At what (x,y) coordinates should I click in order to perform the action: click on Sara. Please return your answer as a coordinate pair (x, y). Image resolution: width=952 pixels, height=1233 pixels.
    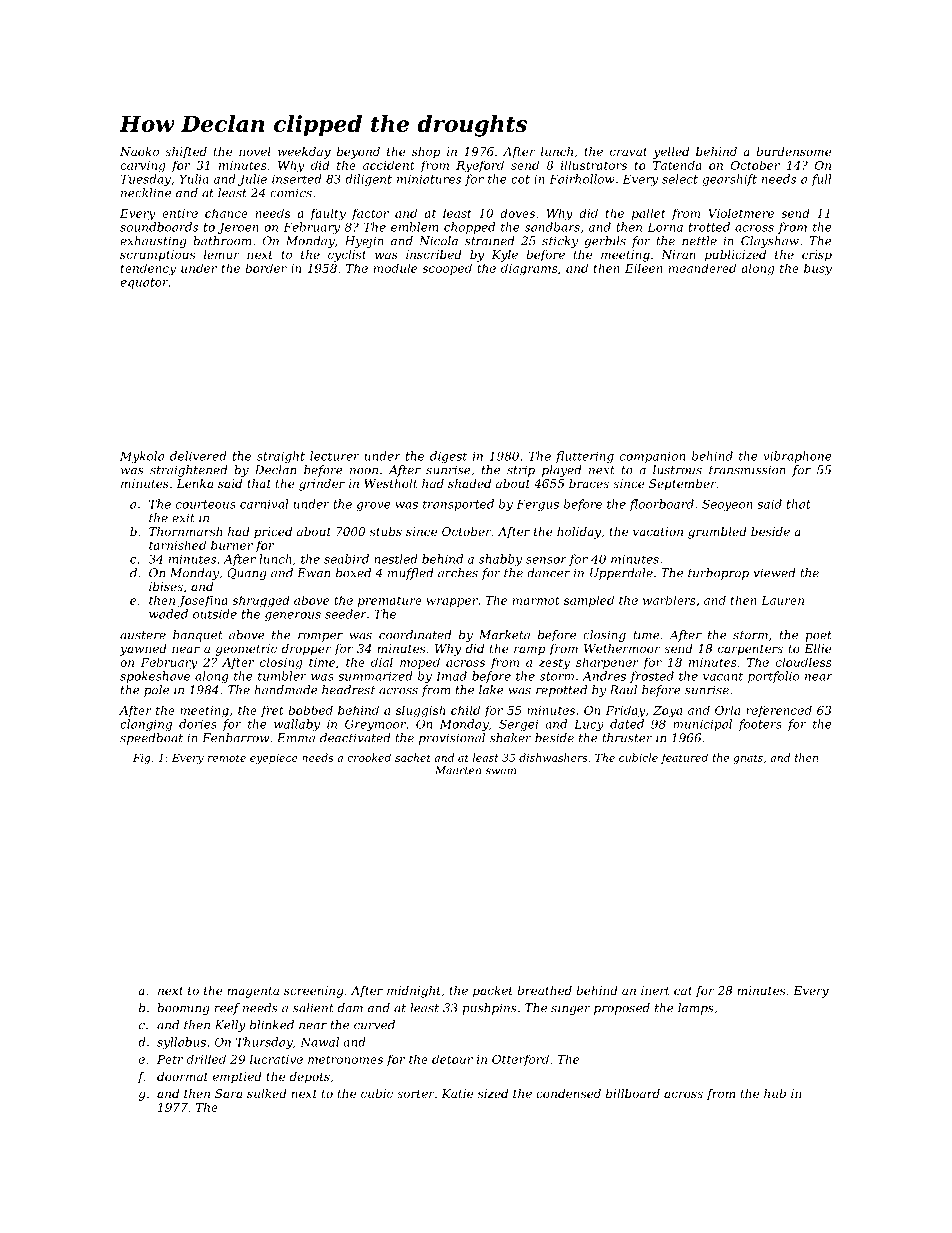
    Looking at the image, I should click on (228, 1093).
